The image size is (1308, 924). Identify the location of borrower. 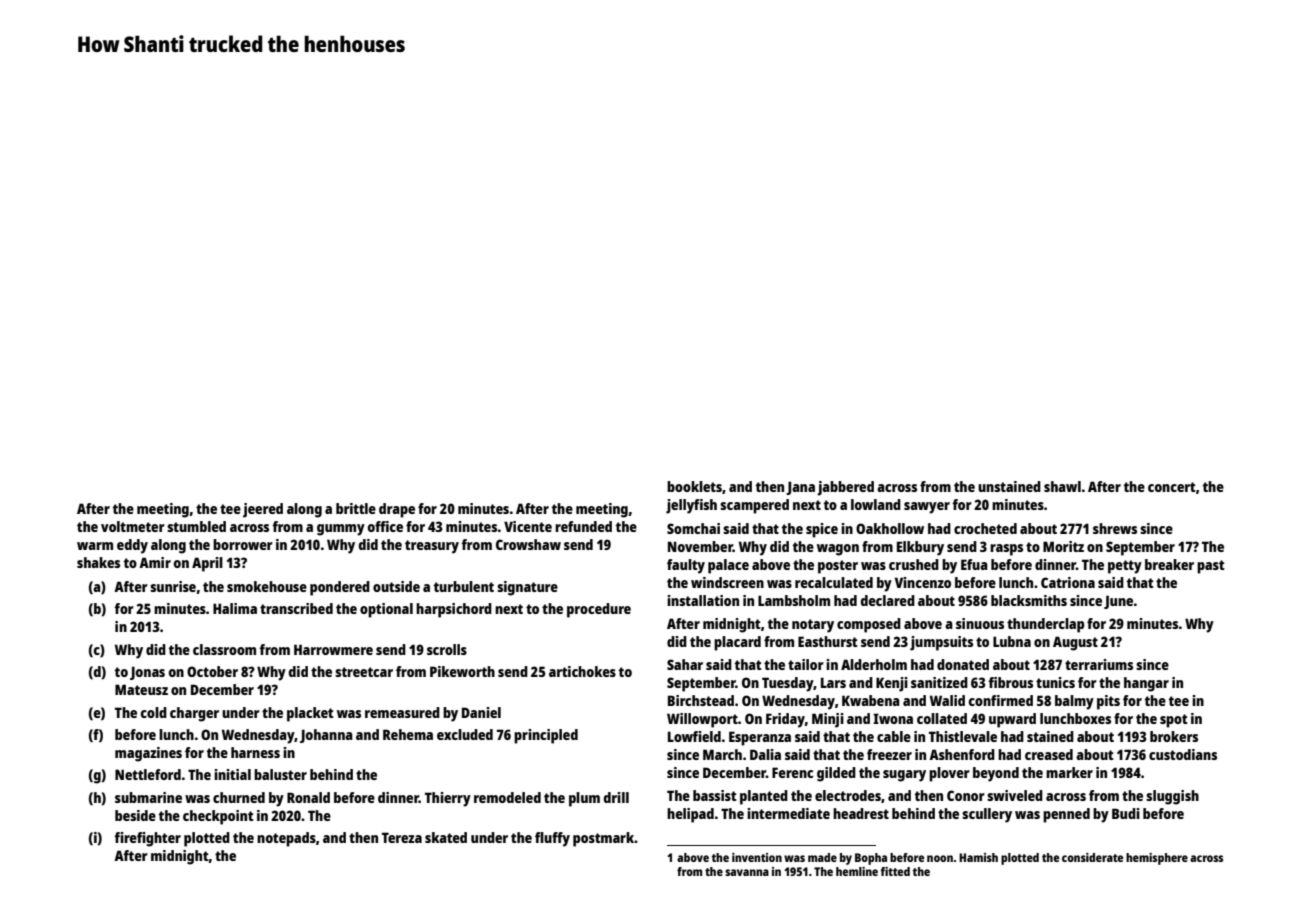
(243, 544).
